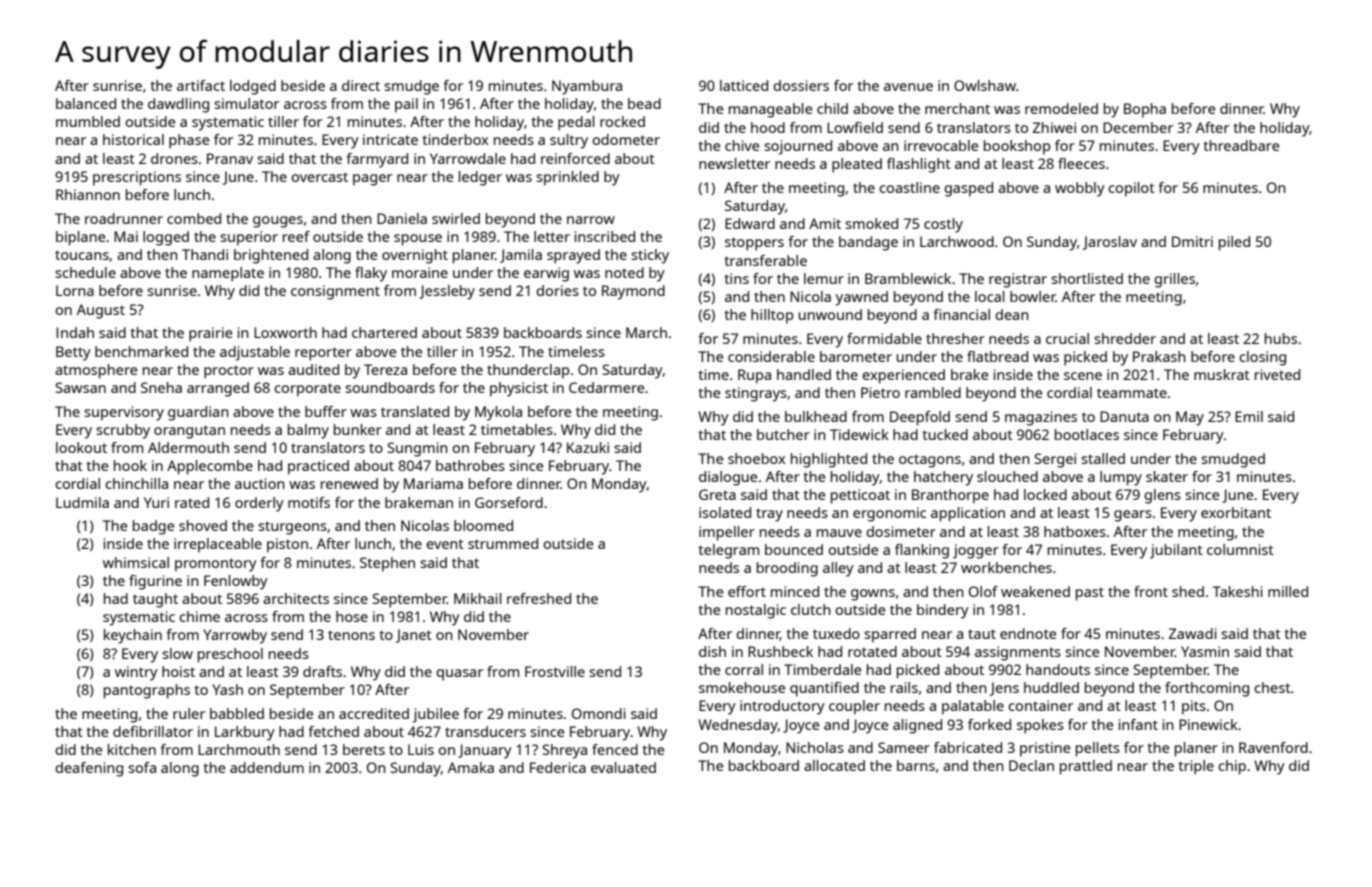 This screenshot has height=887, width=1372. What do you see at coordinates (1205, 651) in the screenshot?
I see `Yasmin` at bounding box center [1205, 651].
